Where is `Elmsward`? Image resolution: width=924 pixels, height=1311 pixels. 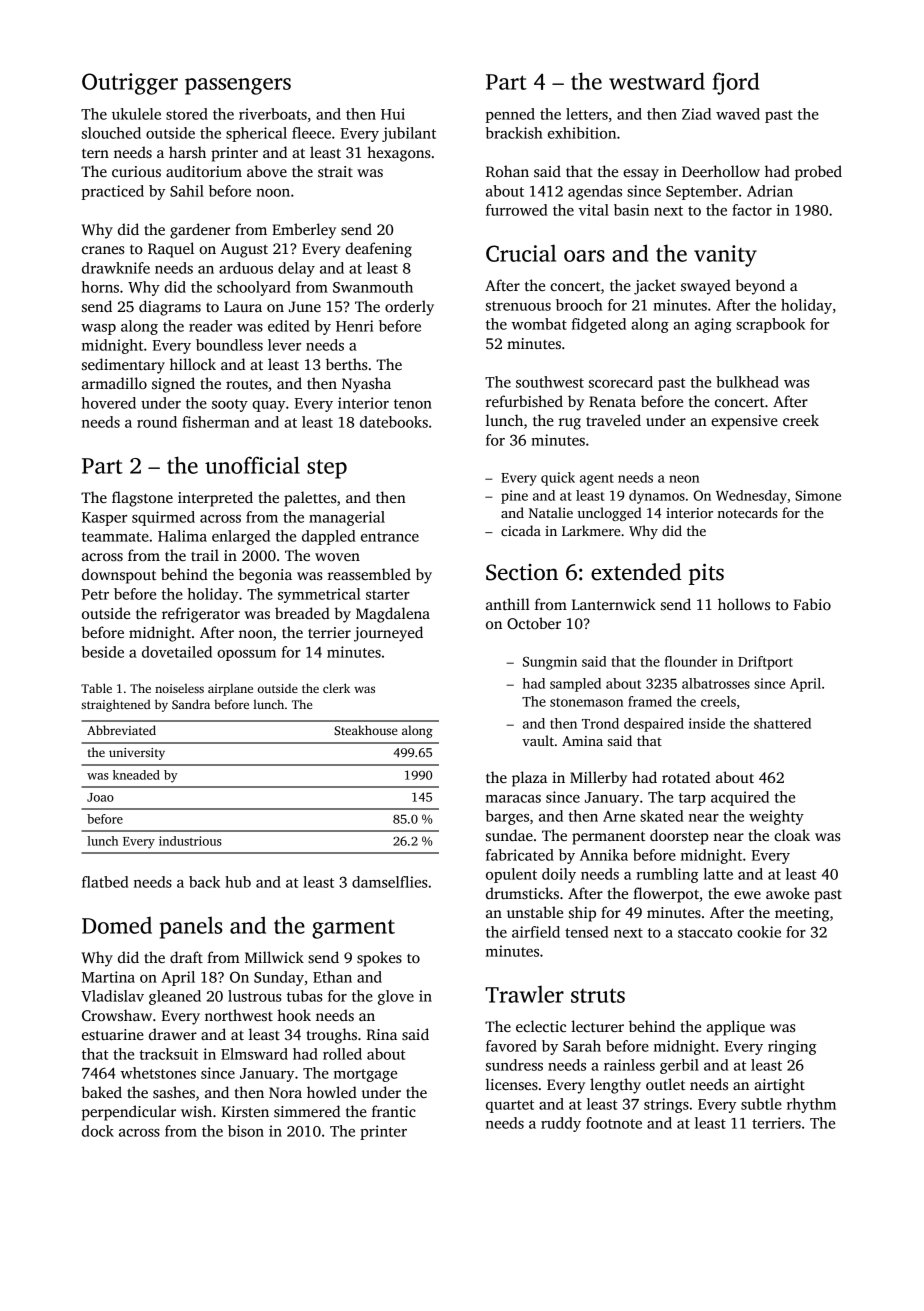 Elmsward is located at coordinates (254, 1054).
